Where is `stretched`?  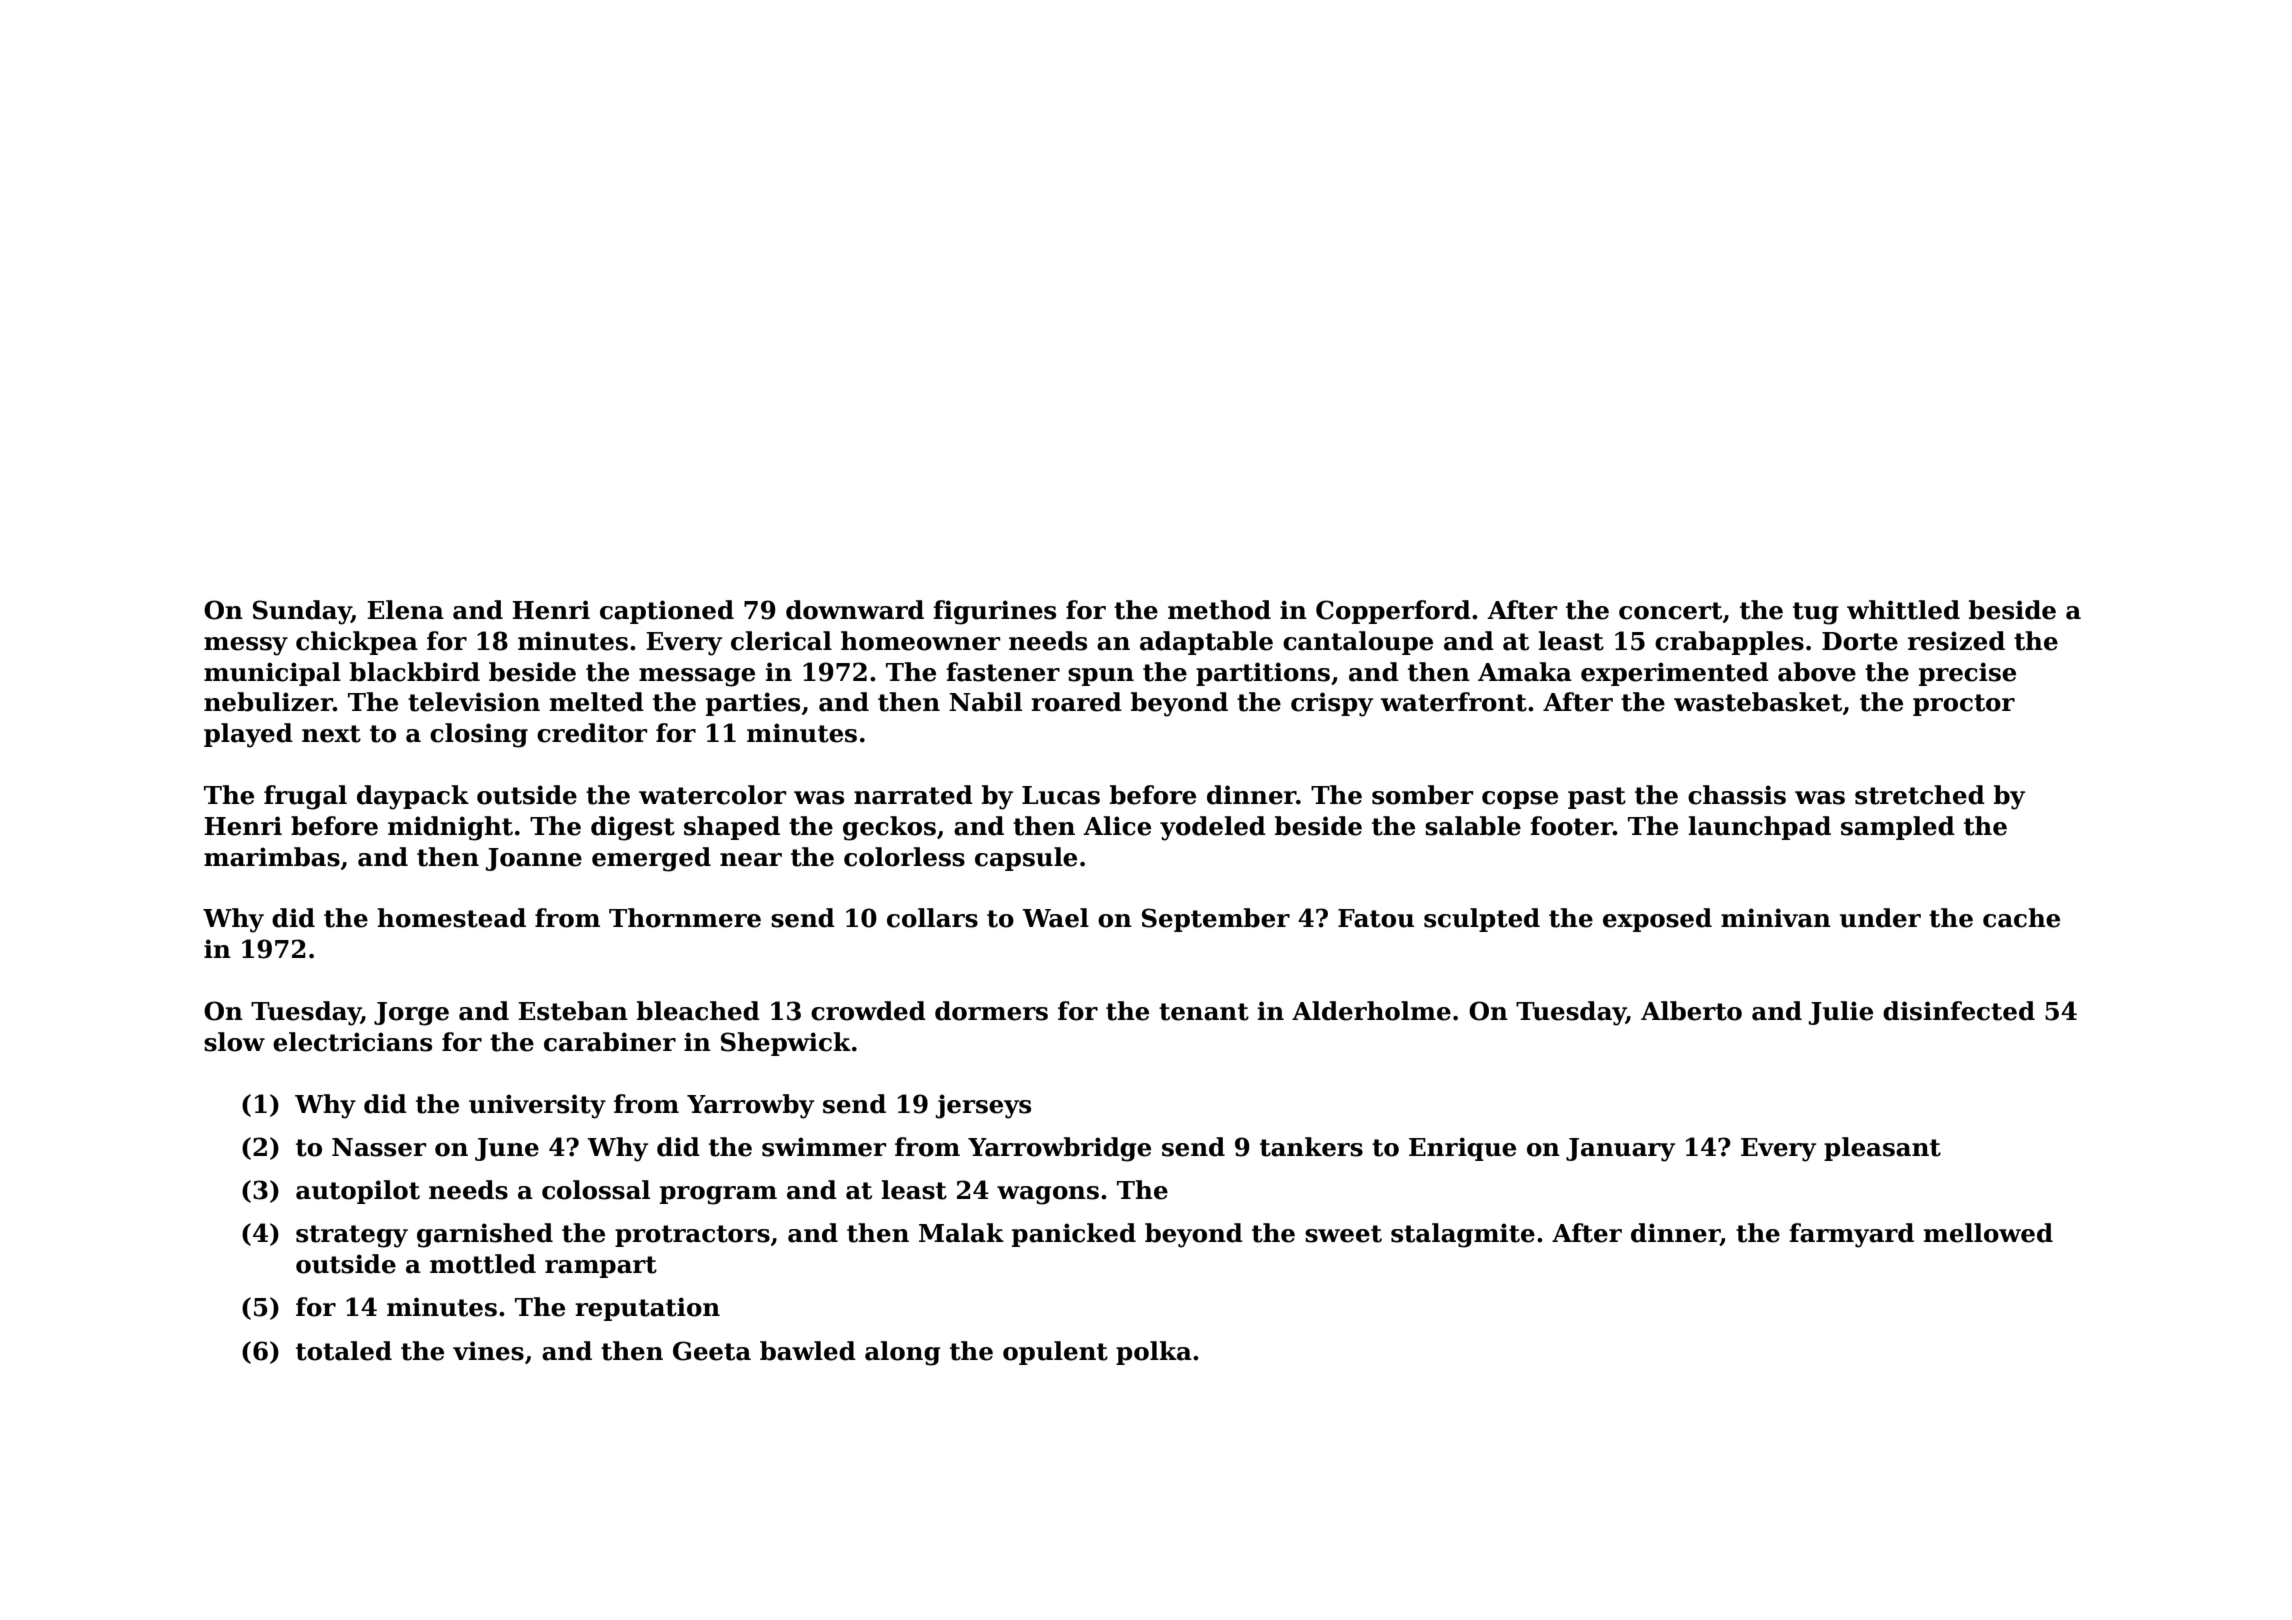
stretched is located at coordinates (1920, 795).
